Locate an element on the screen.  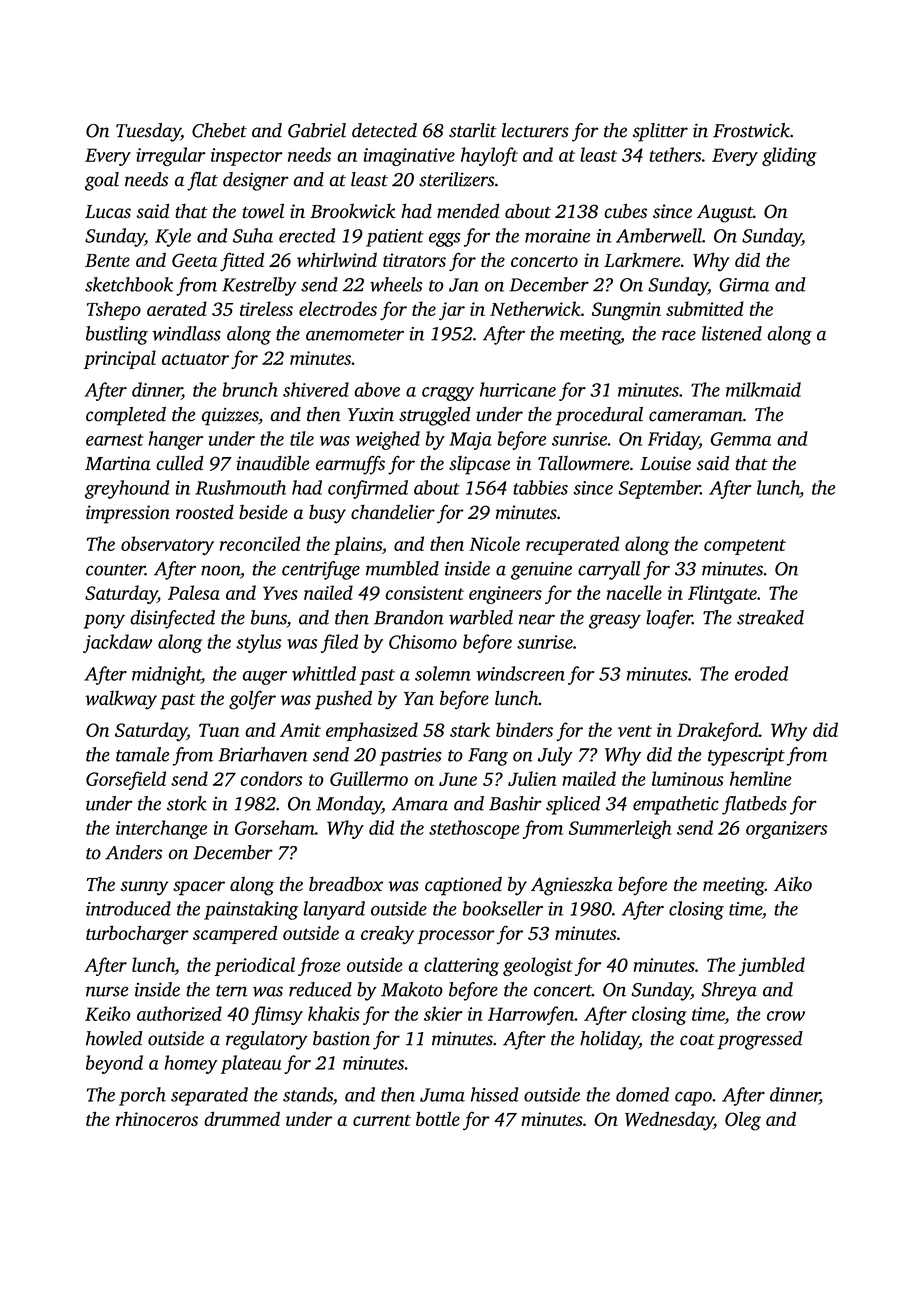
mailed is located at coordinates (589, 778).
